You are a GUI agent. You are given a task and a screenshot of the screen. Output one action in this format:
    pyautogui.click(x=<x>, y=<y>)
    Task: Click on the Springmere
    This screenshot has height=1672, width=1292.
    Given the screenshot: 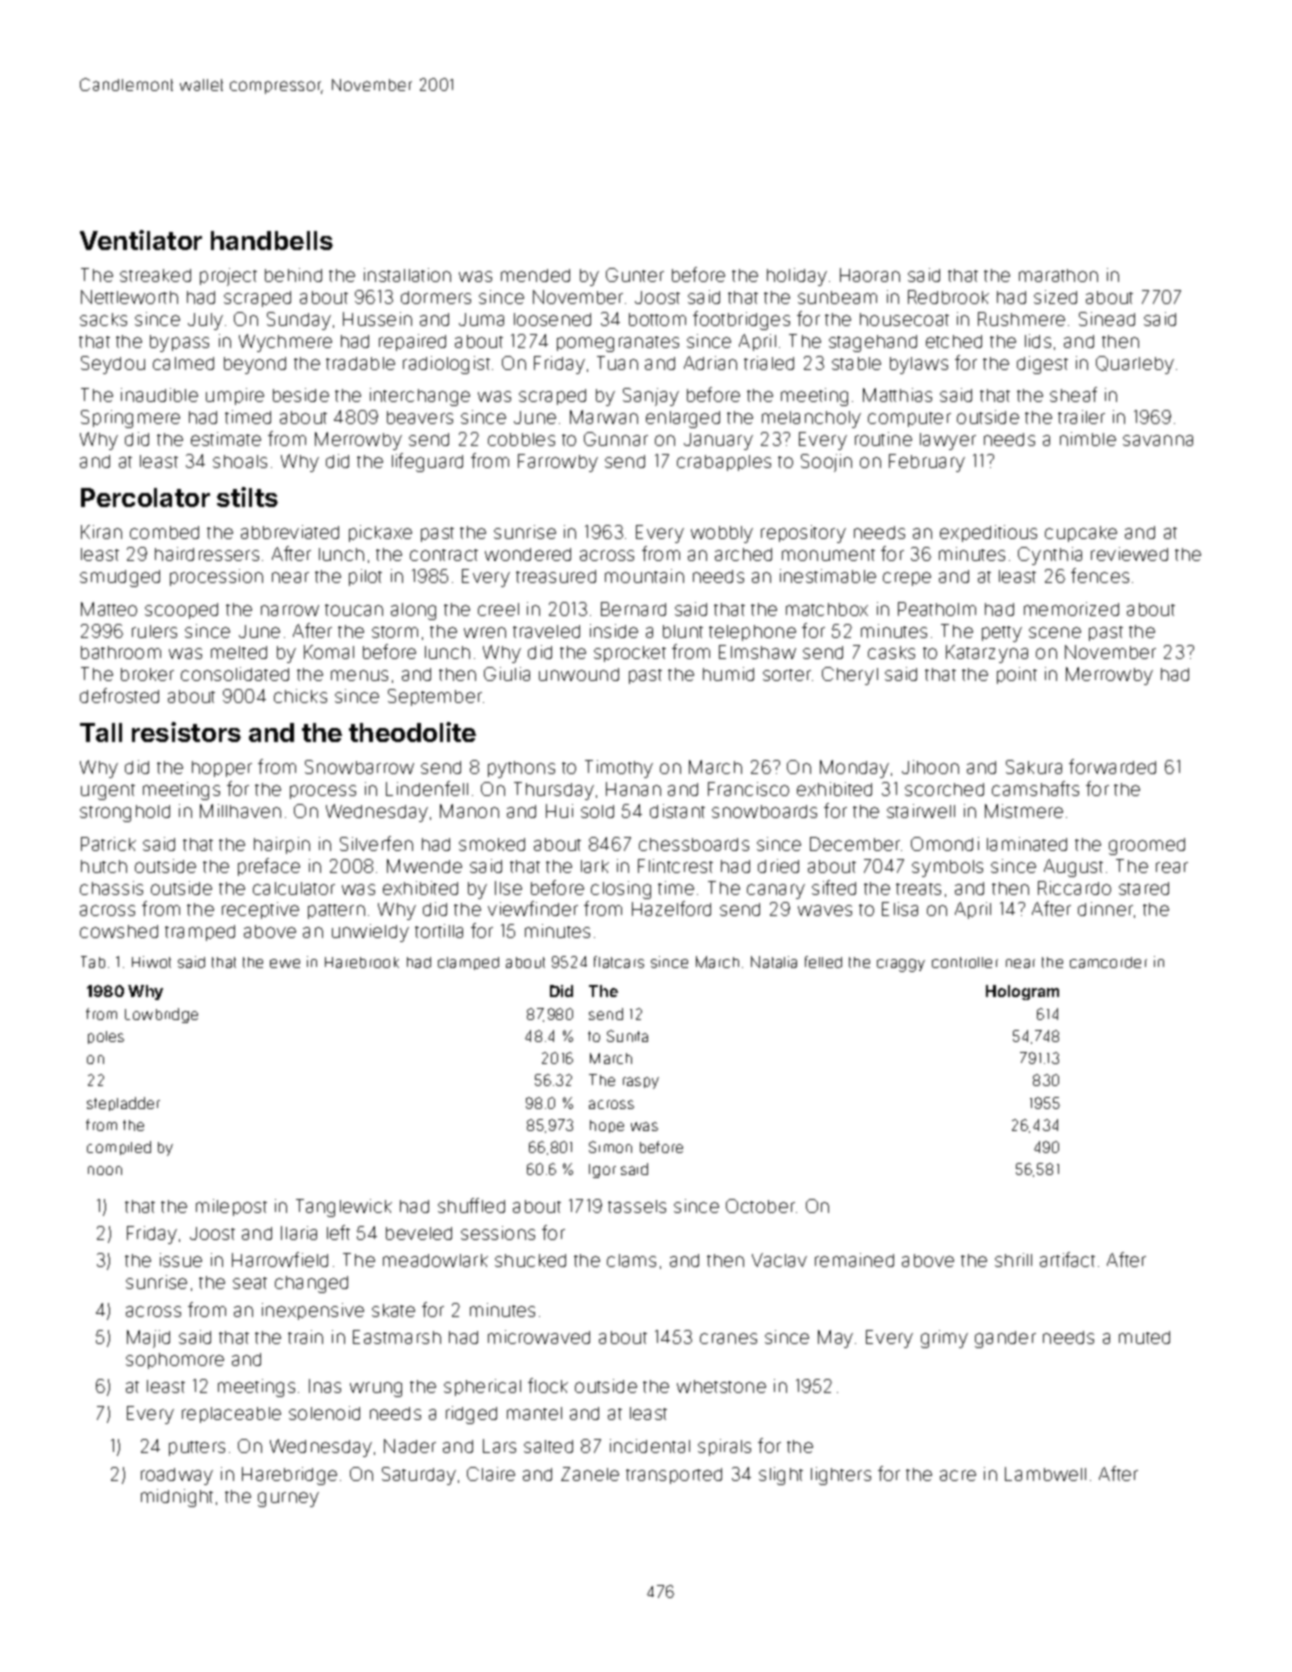 What is the action you would take?
    pyautogui.click(x=130, y=419)
